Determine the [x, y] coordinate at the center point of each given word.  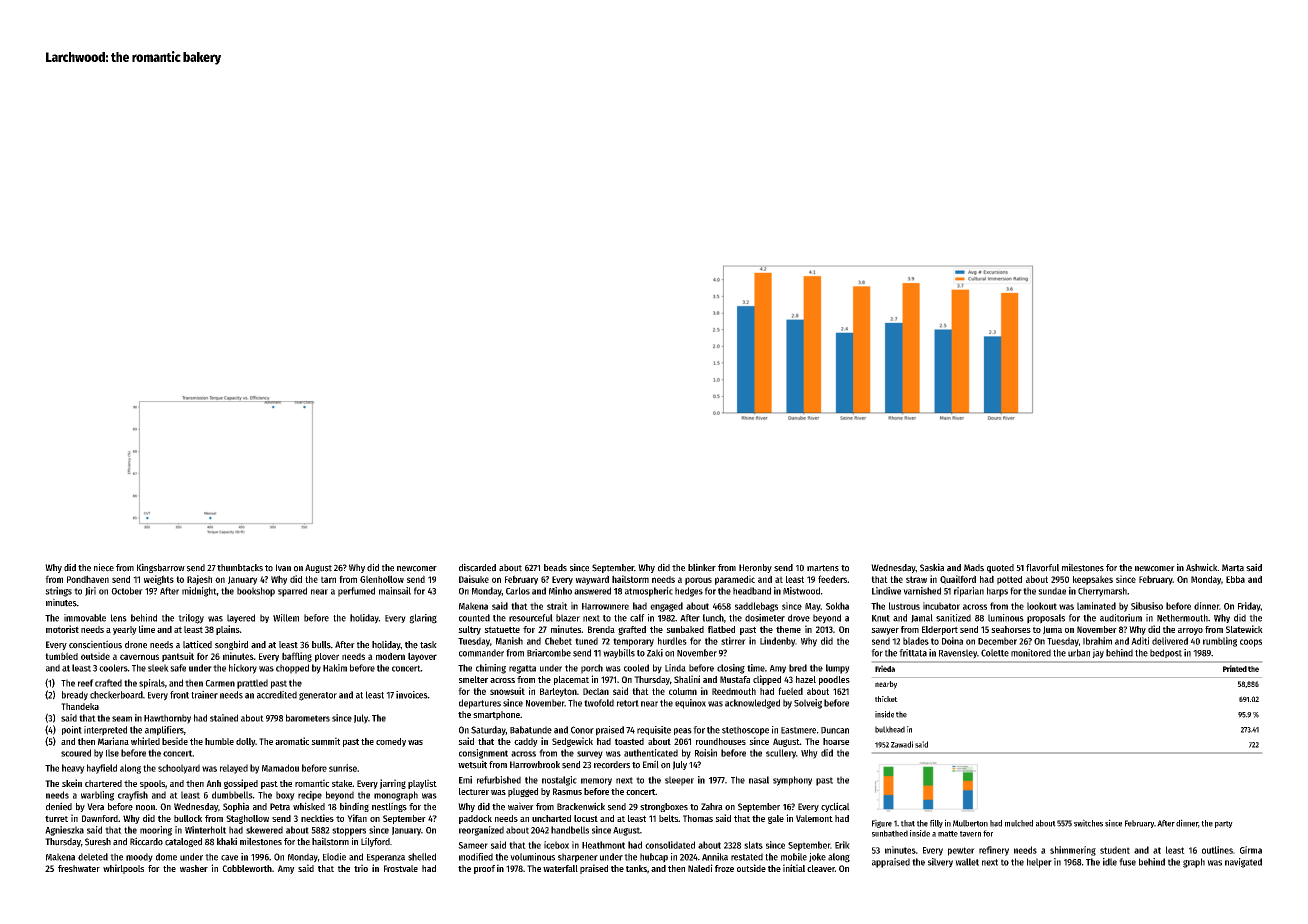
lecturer [474, 791]
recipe [310, 796]
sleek [158, 668]
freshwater [79, 868]
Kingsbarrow [161, 568]
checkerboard [116, 695]
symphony [792, 781]
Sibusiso [1147, 606]
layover [422, 657]
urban [1079, 653]
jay [1098, 654]
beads [555, 568]
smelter [473, 679]
